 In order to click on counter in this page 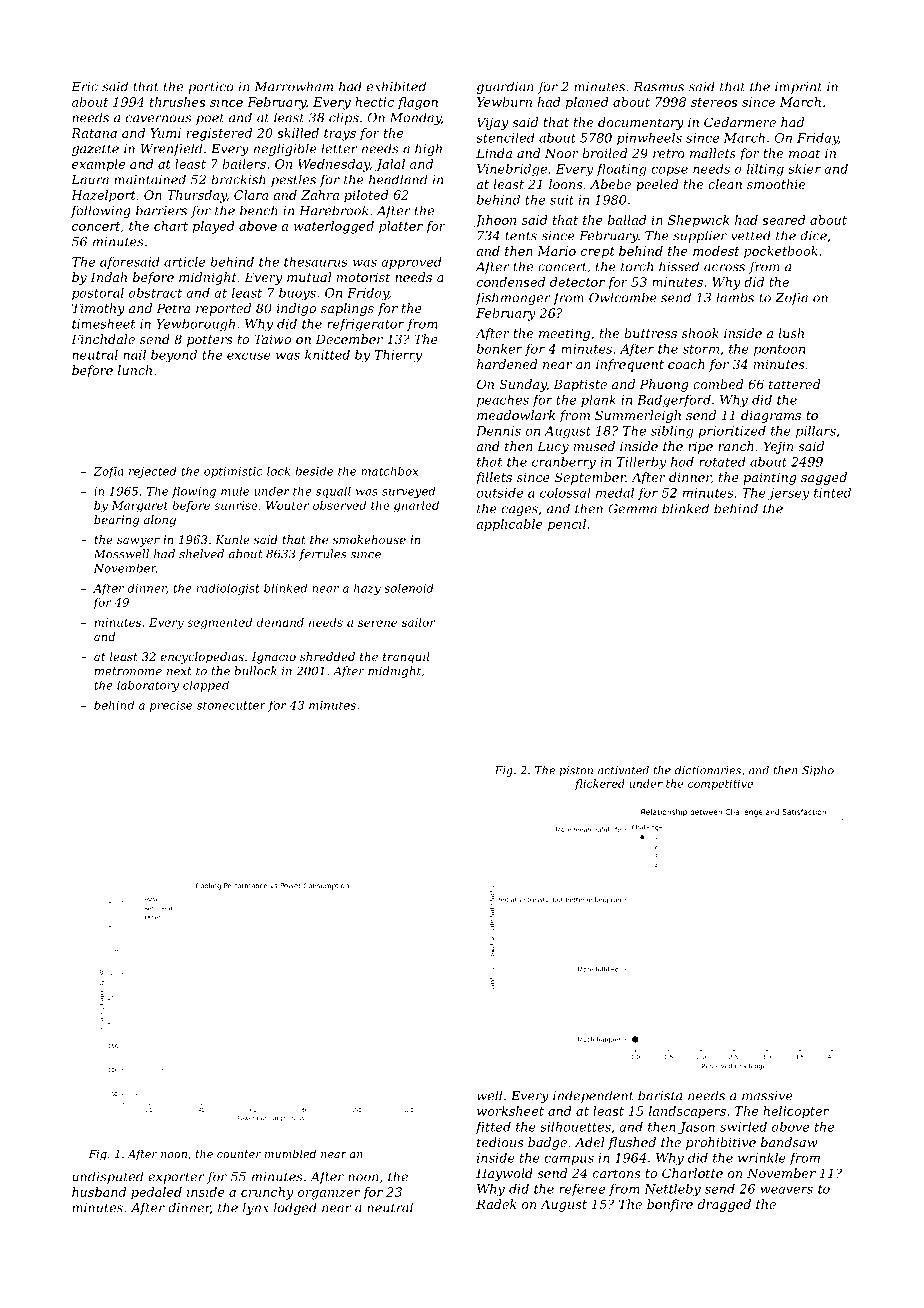, I will do `click(239, 1154)`.
